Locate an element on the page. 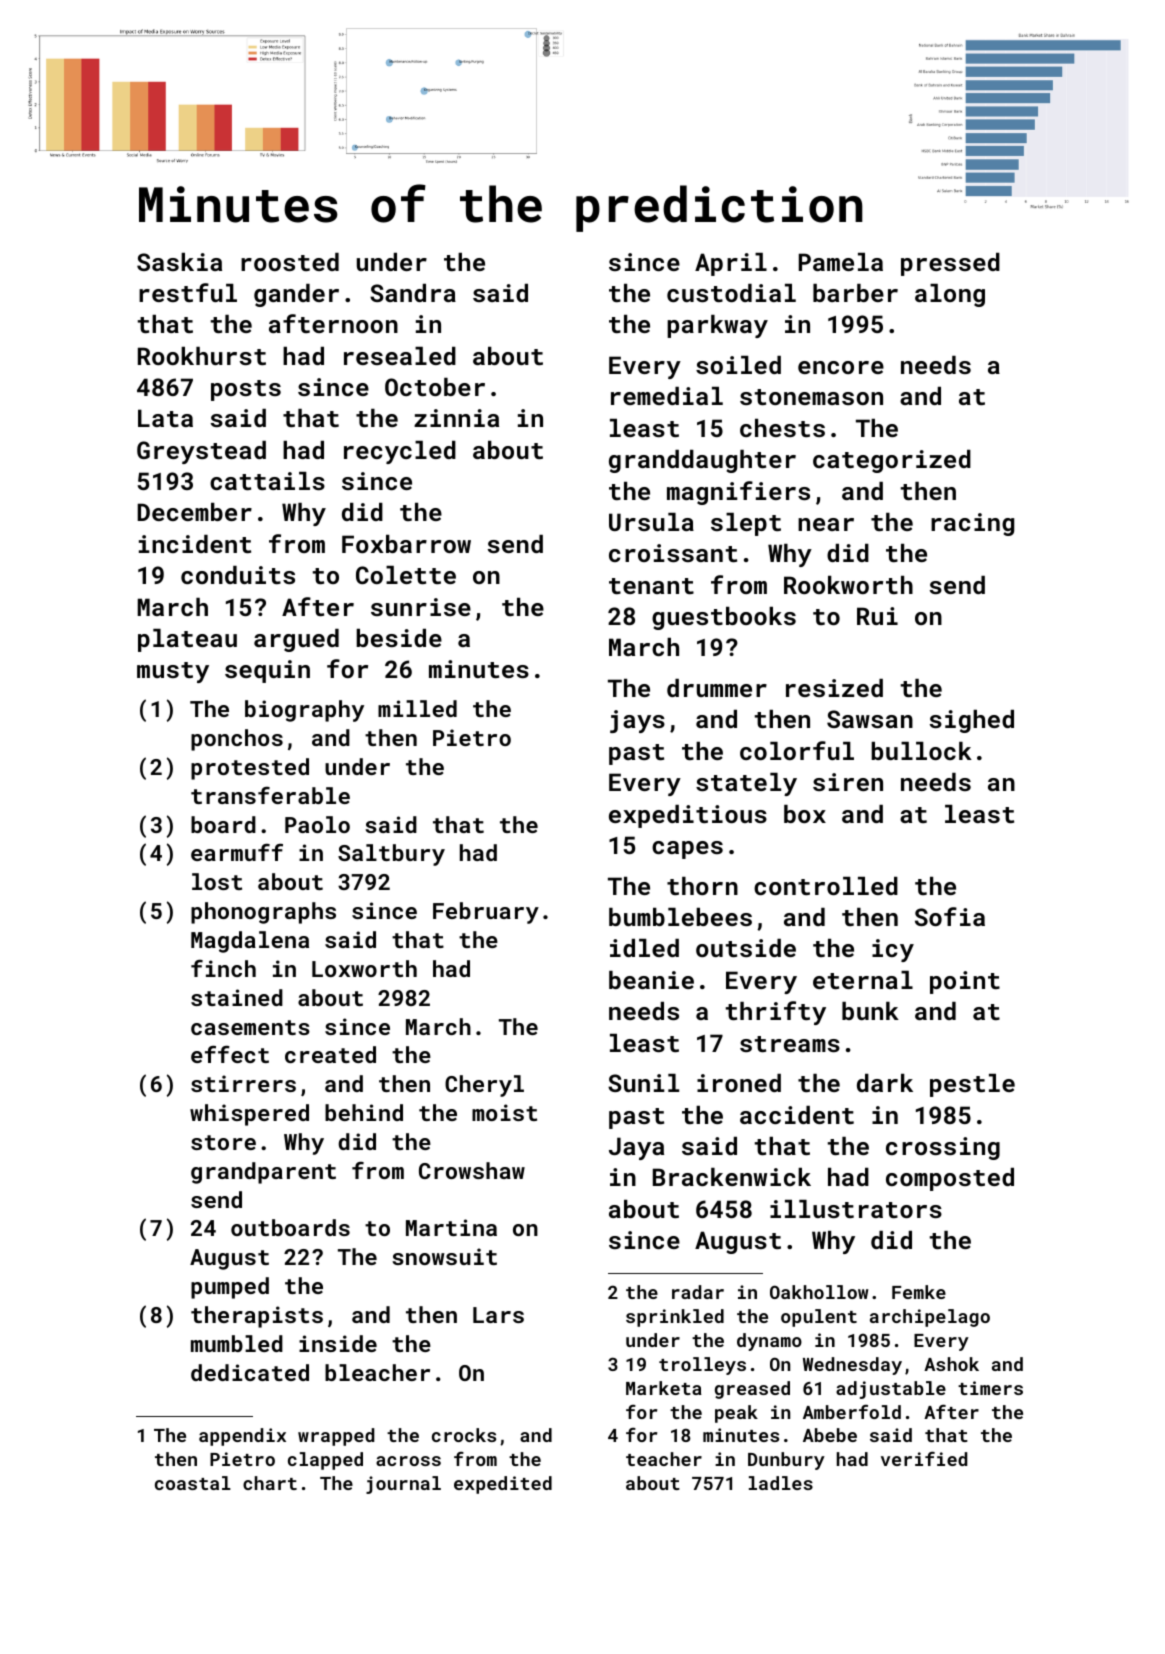  soiled is located at coordinates (738, 365).
